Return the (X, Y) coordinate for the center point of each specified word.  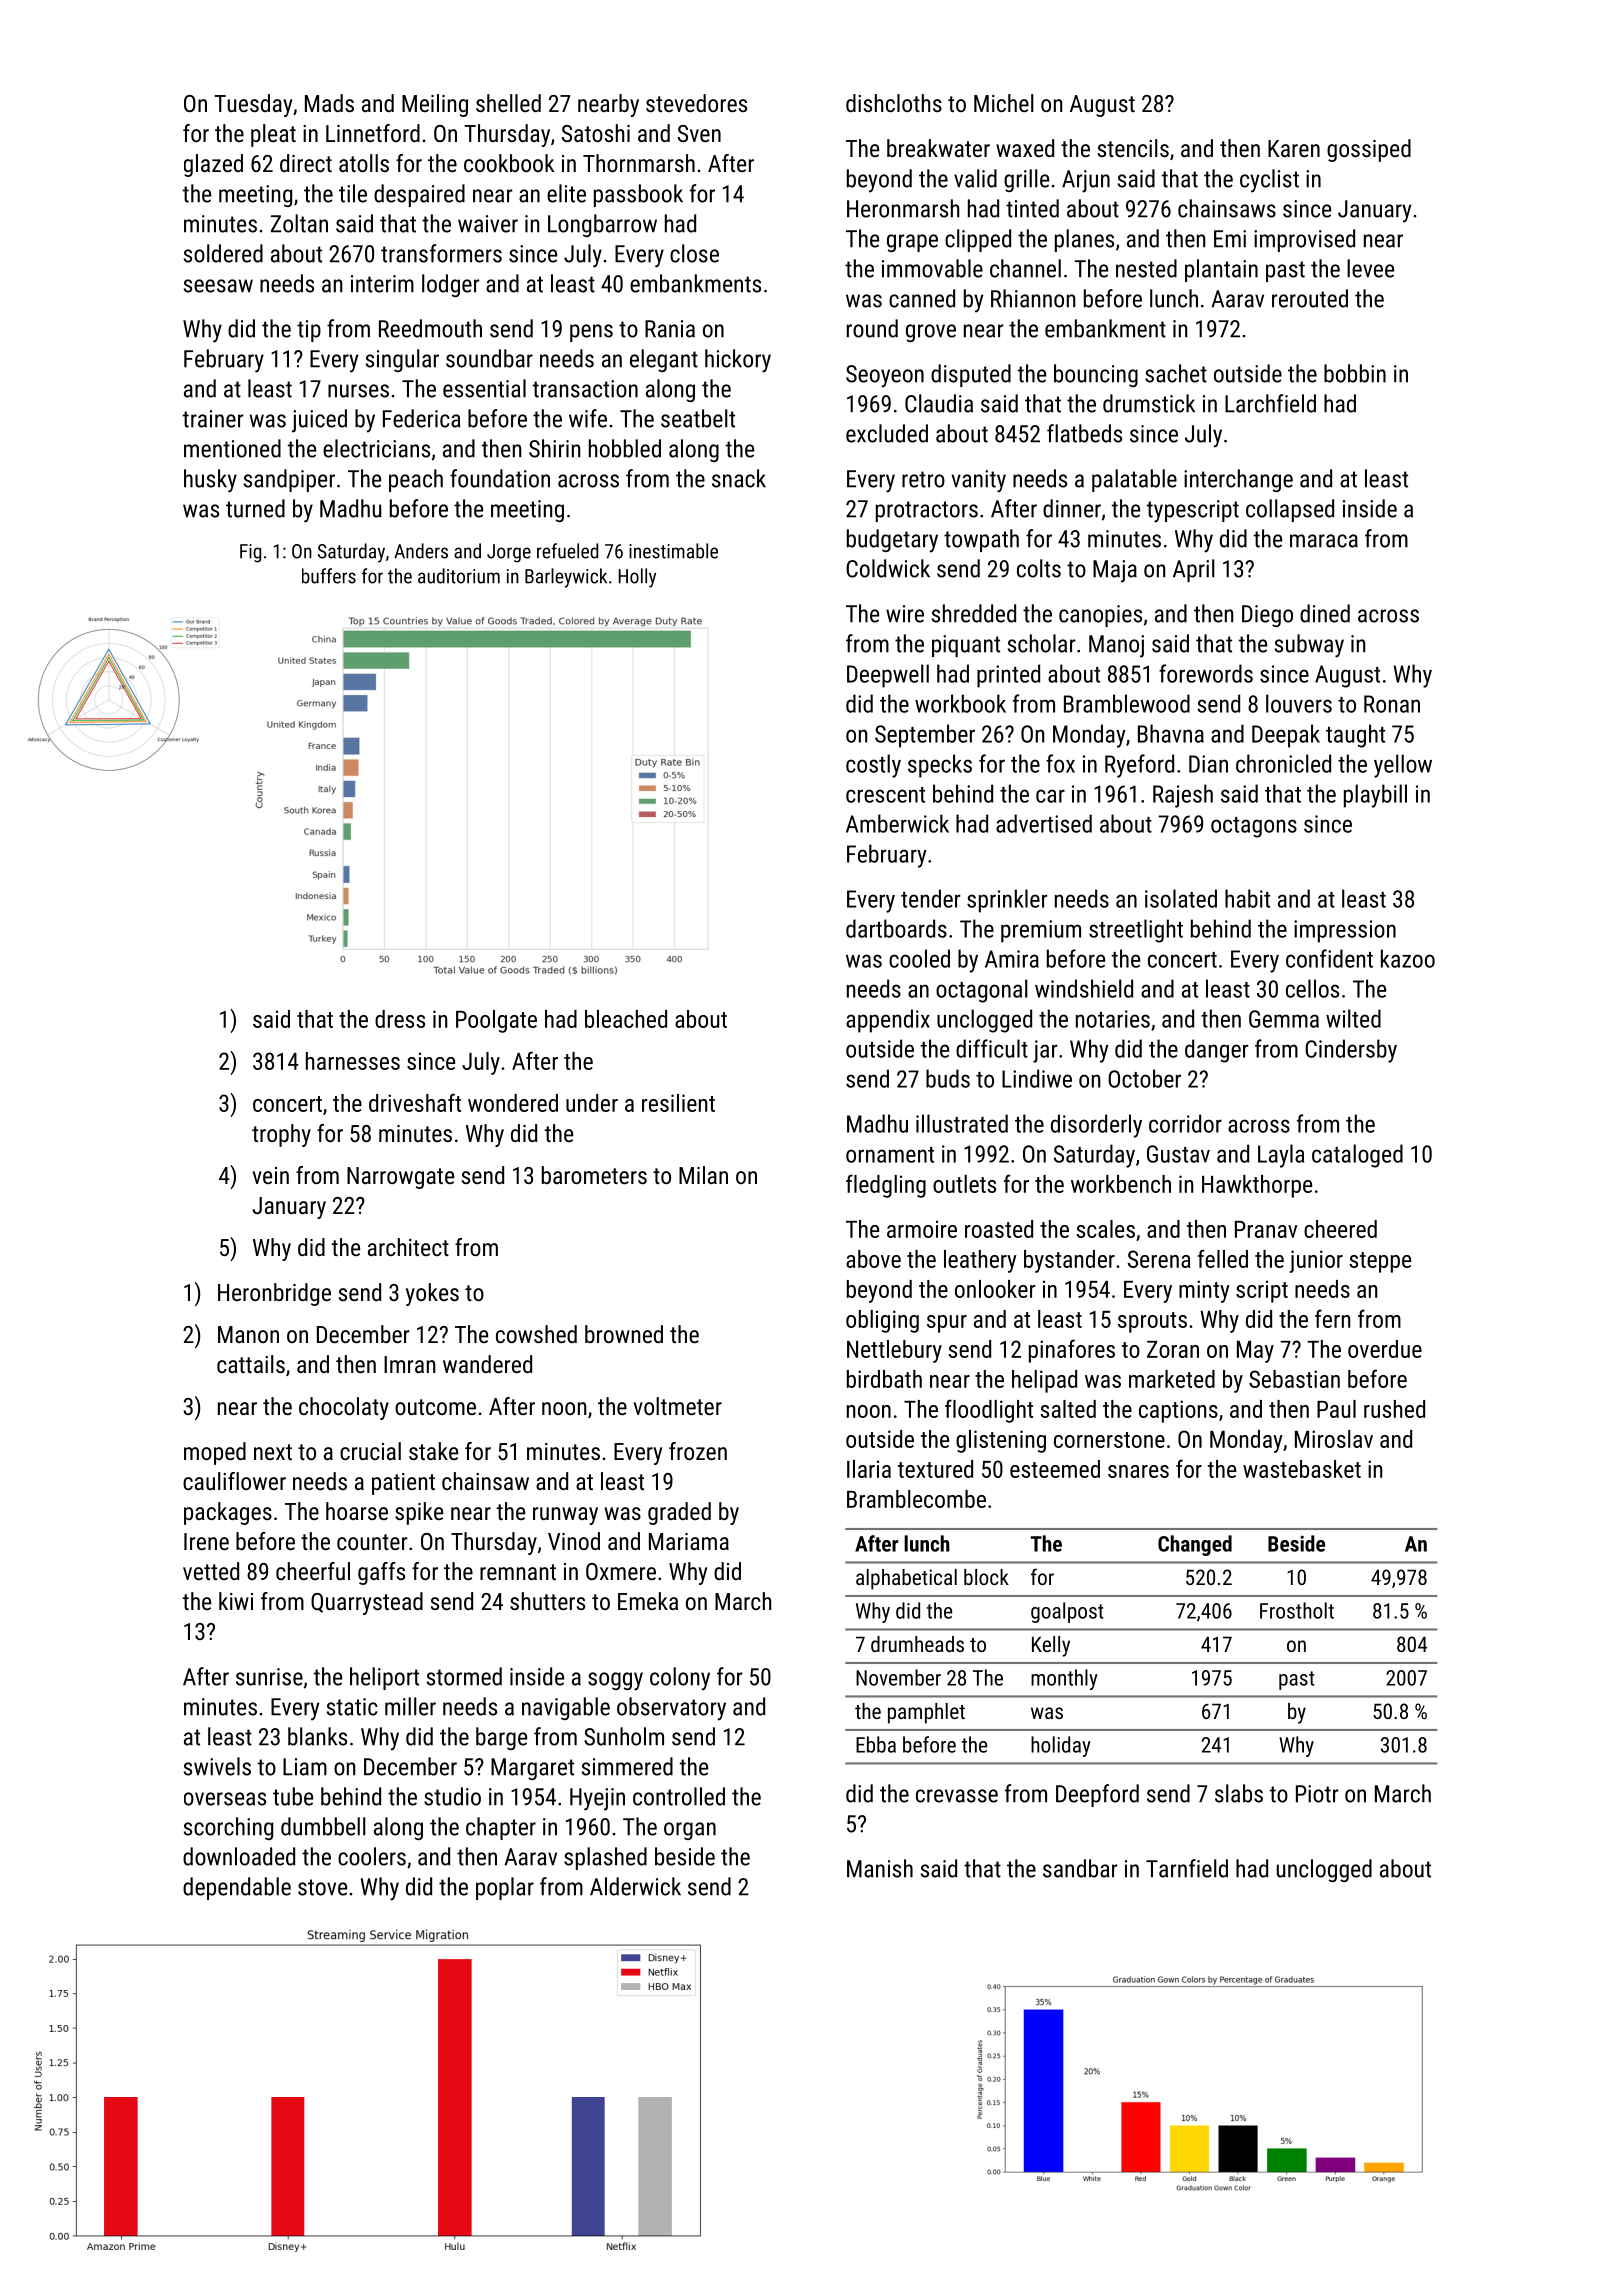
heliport (384, 1678)
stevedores (696, 103)
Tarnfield (1187, 1868)
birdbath (884, 1379)
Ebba (876, 1744)
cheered (1340, 1229)
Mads (329, 103)
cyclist (1269, 181)
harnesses (353, 1061)
